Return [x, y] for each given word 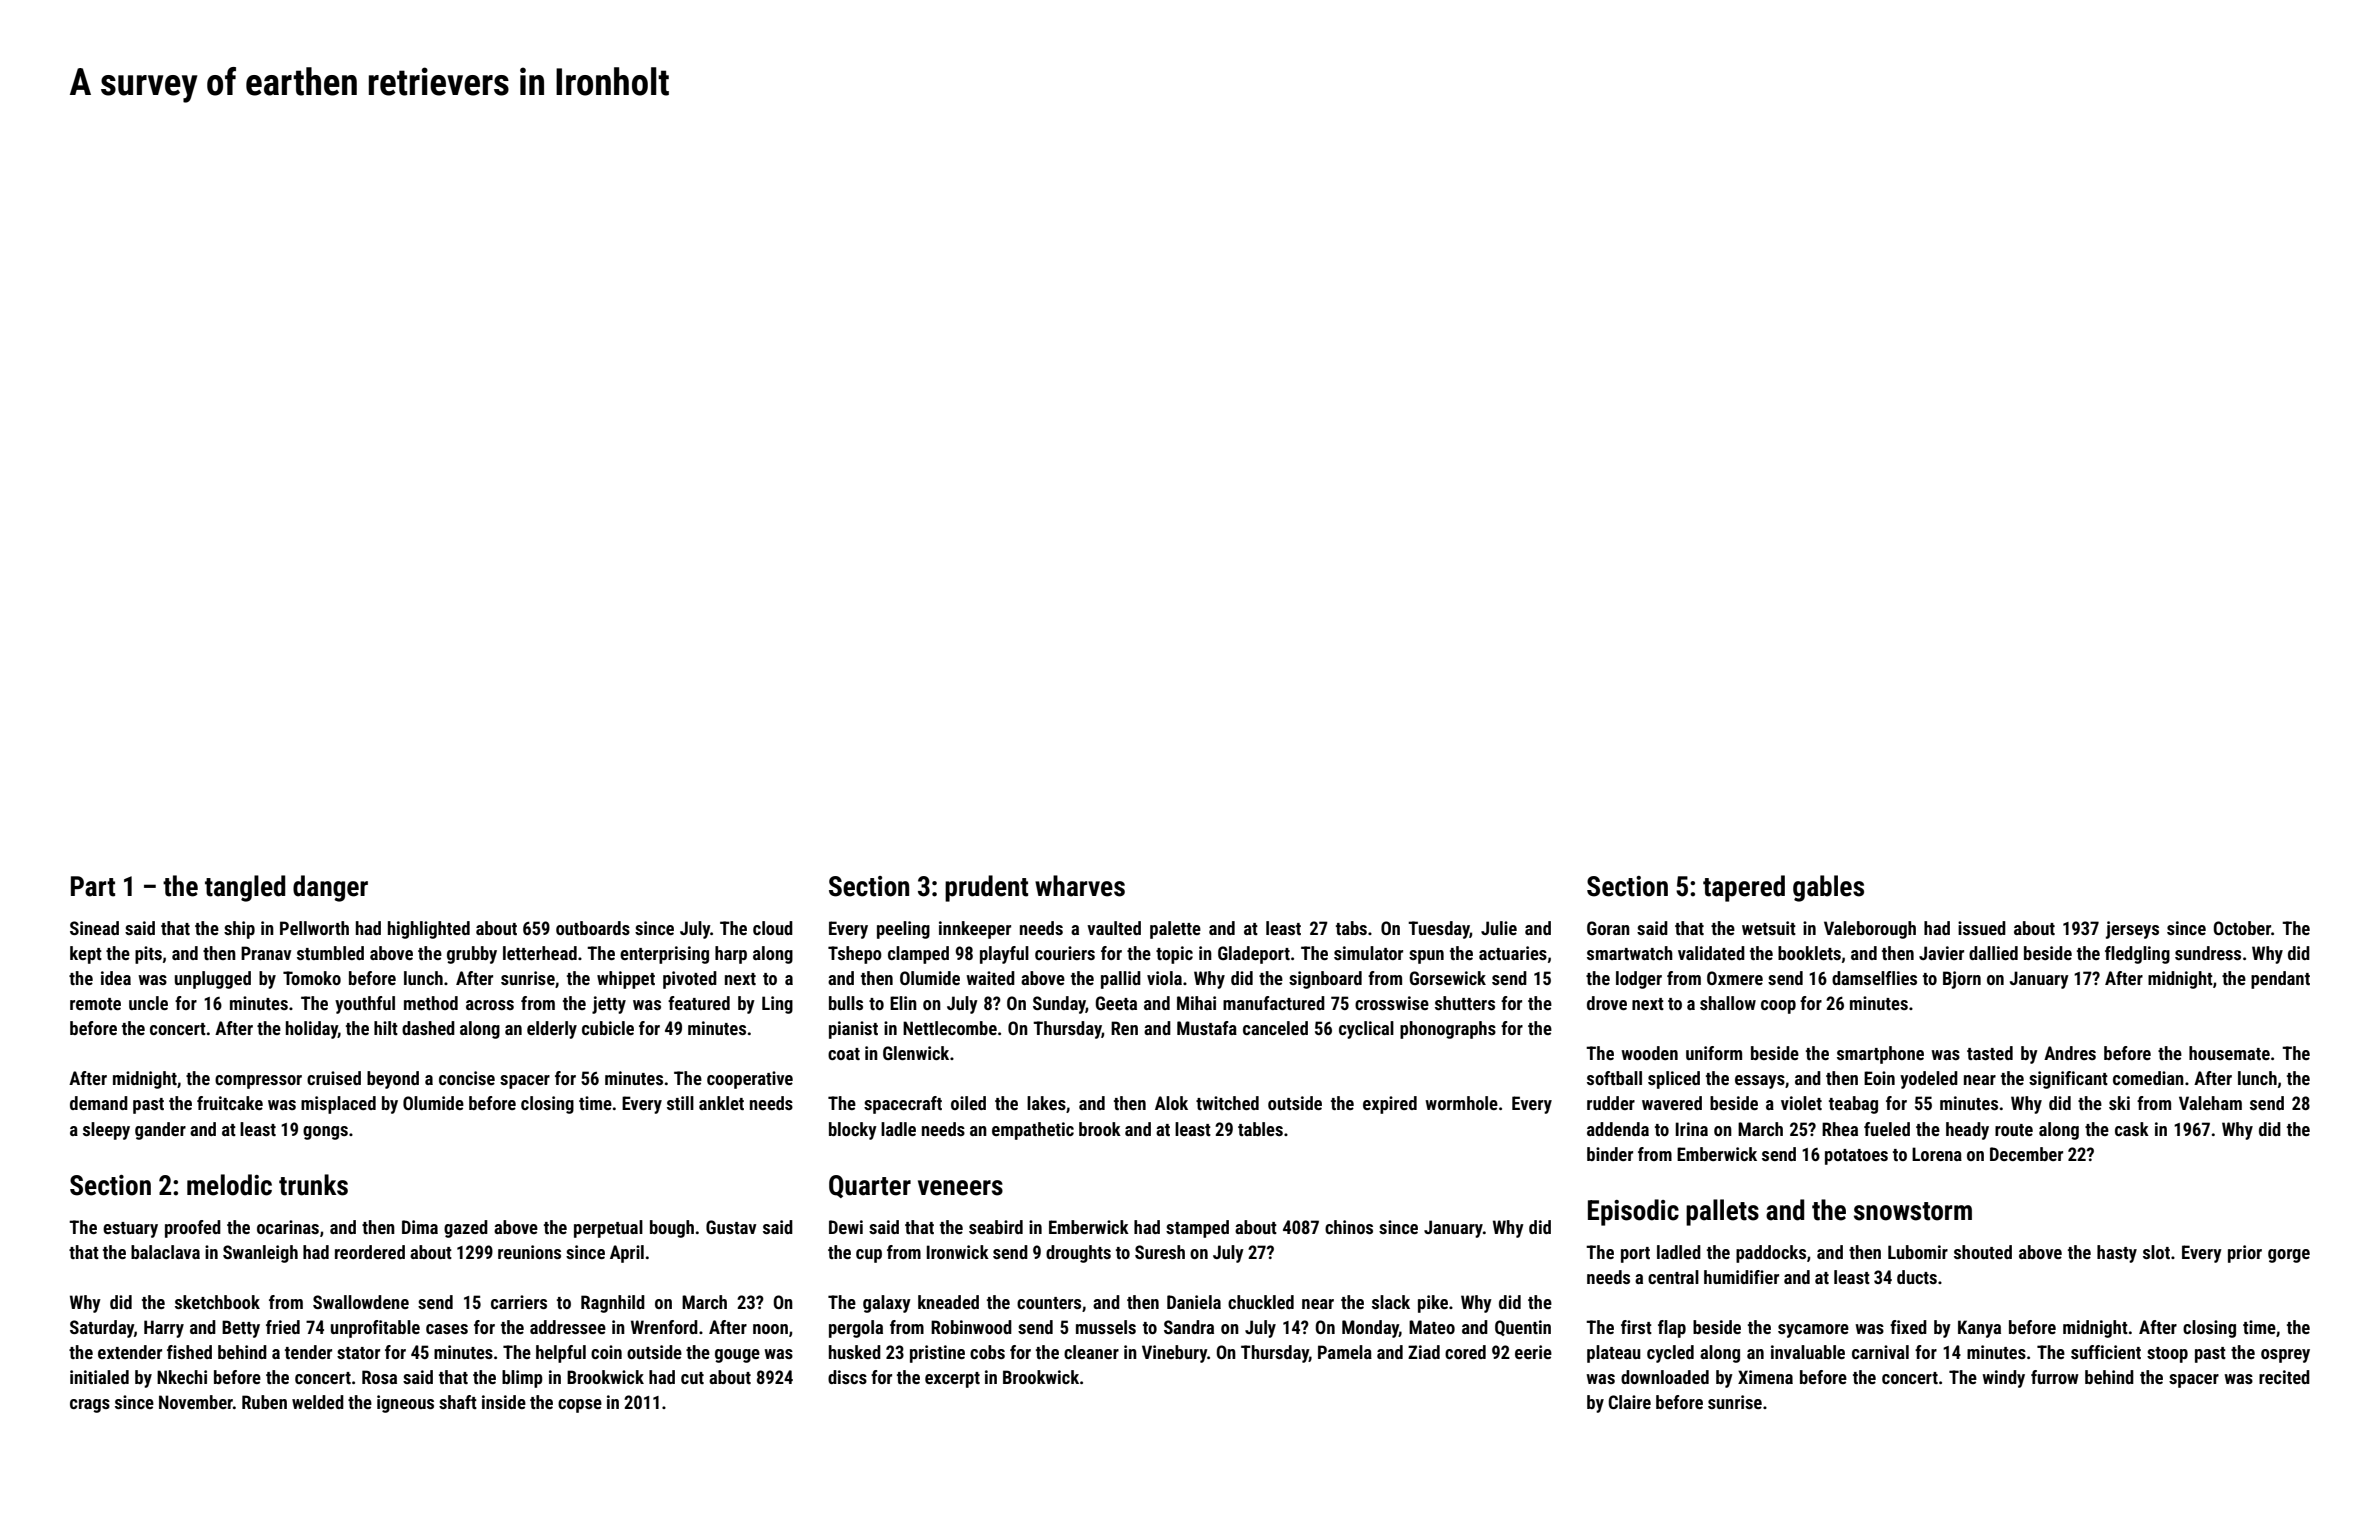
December [2026, 1154]
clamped [918, 955]
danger [330, 888]
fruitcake [230, 1103]
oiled [968, 1103]
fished [189, 1352]
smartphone [1880, 1055]
